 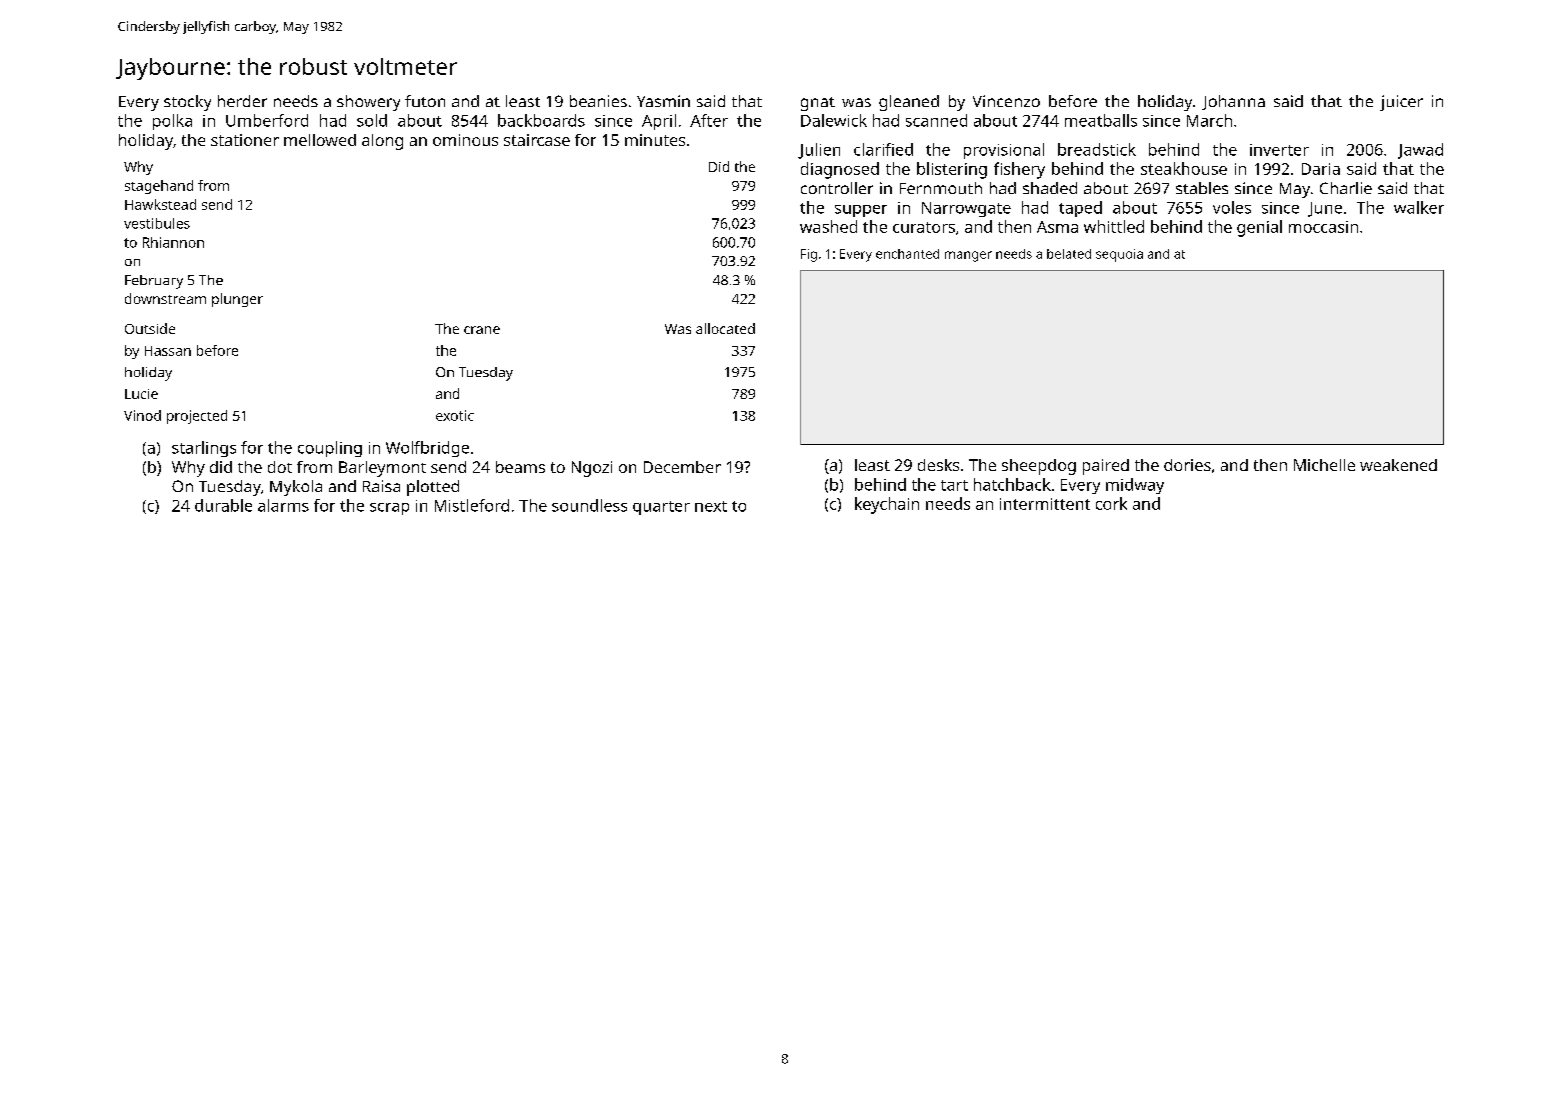 I want to click on exotic, so click(x=455, y=415).
